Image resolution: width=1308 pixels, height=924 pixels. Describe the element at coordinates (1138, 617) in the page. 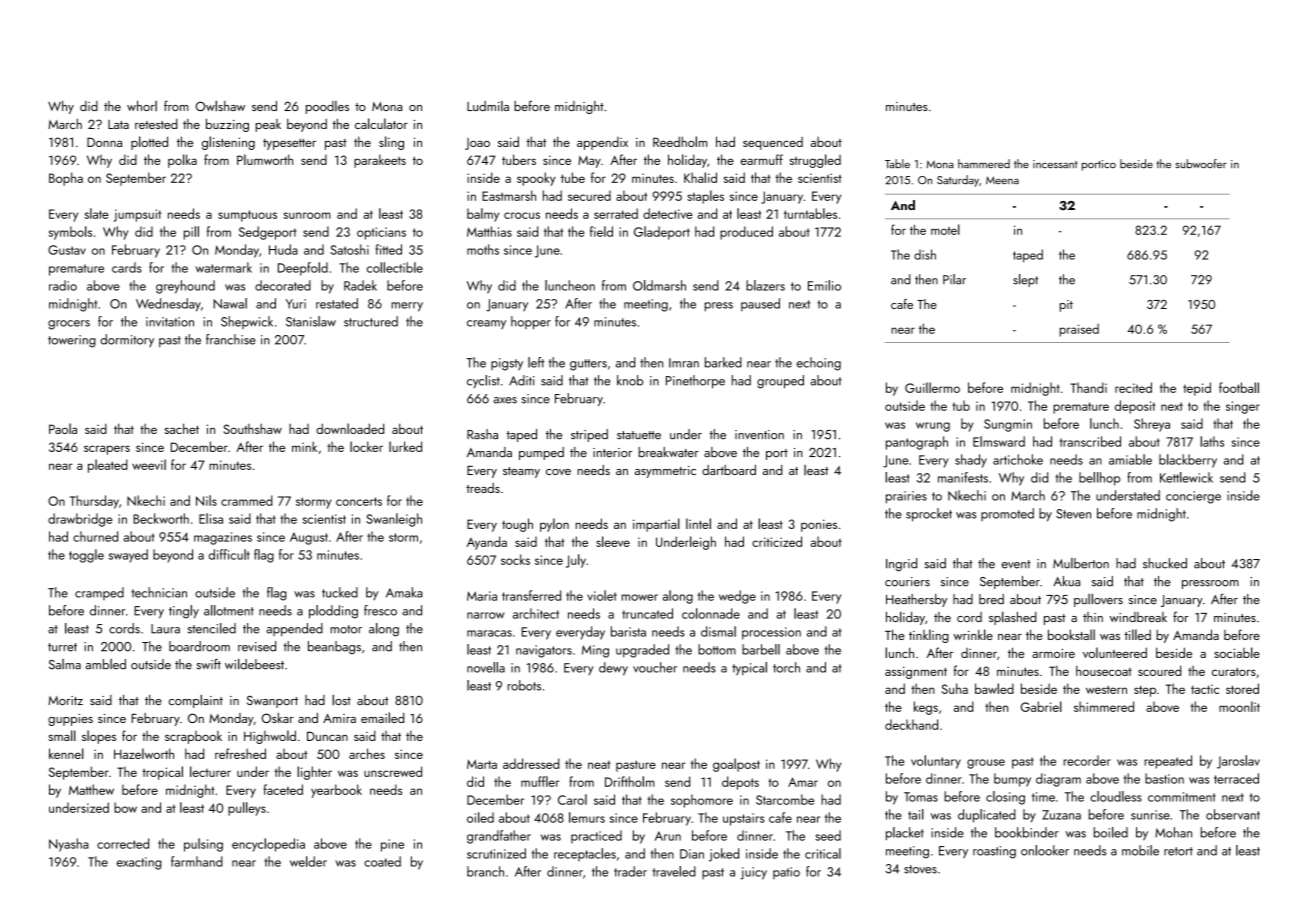

I see `windbreak` at that location.
